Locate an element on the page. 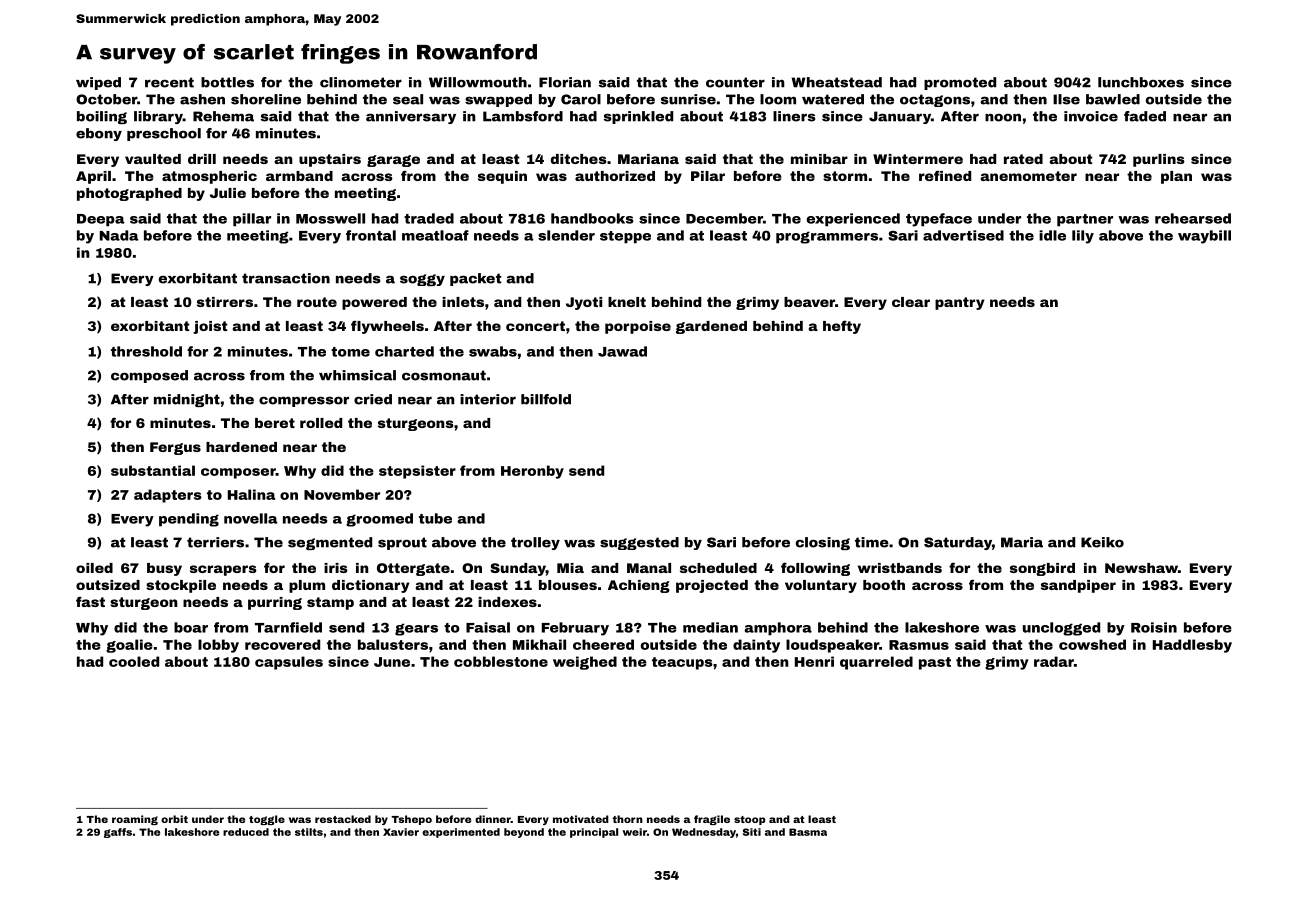 This document has height=924, width=1308. roaming is located at coordinates (135, 820).
